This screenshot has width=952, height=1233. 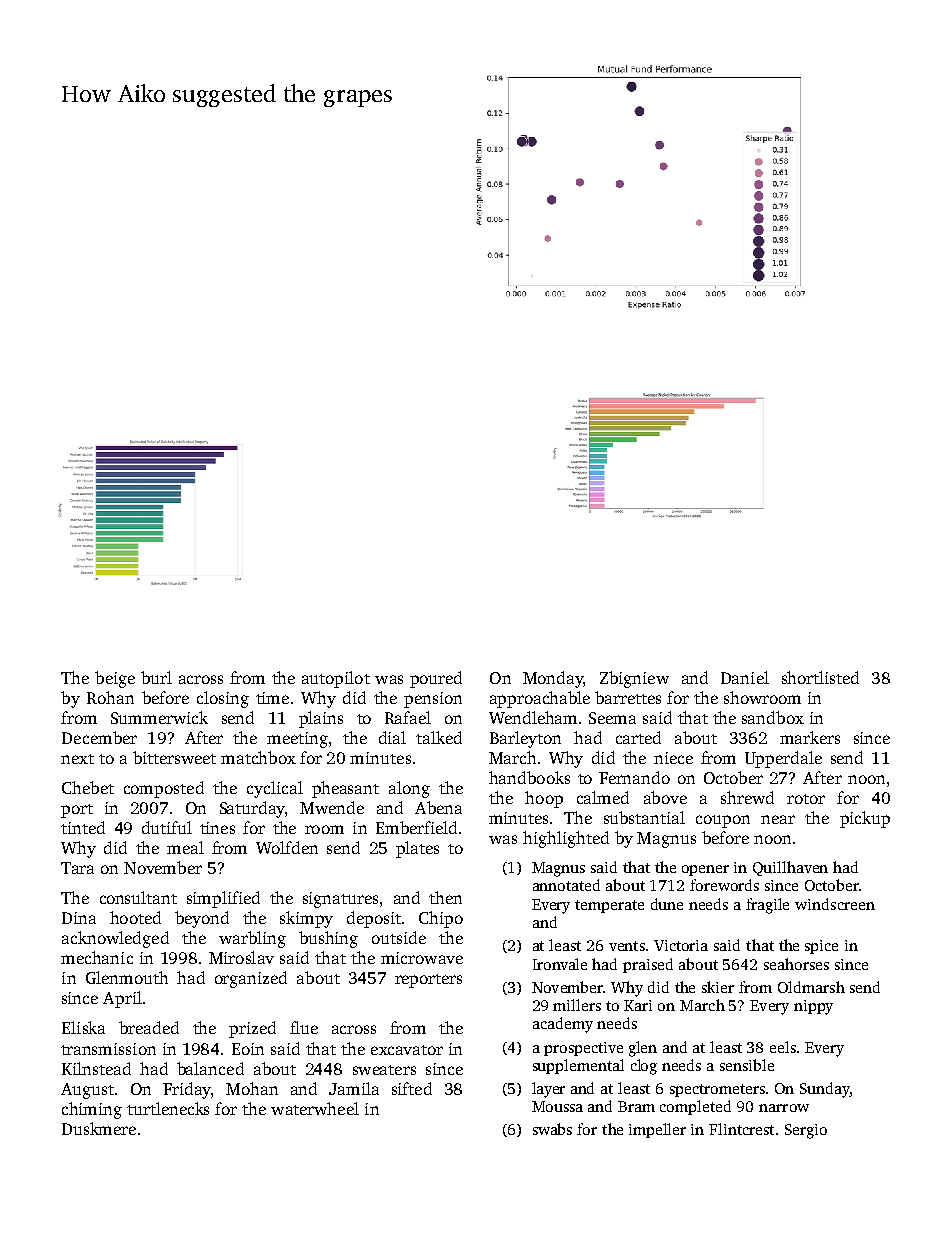 I want to click on swabs, so click(x=552, y=1129).
